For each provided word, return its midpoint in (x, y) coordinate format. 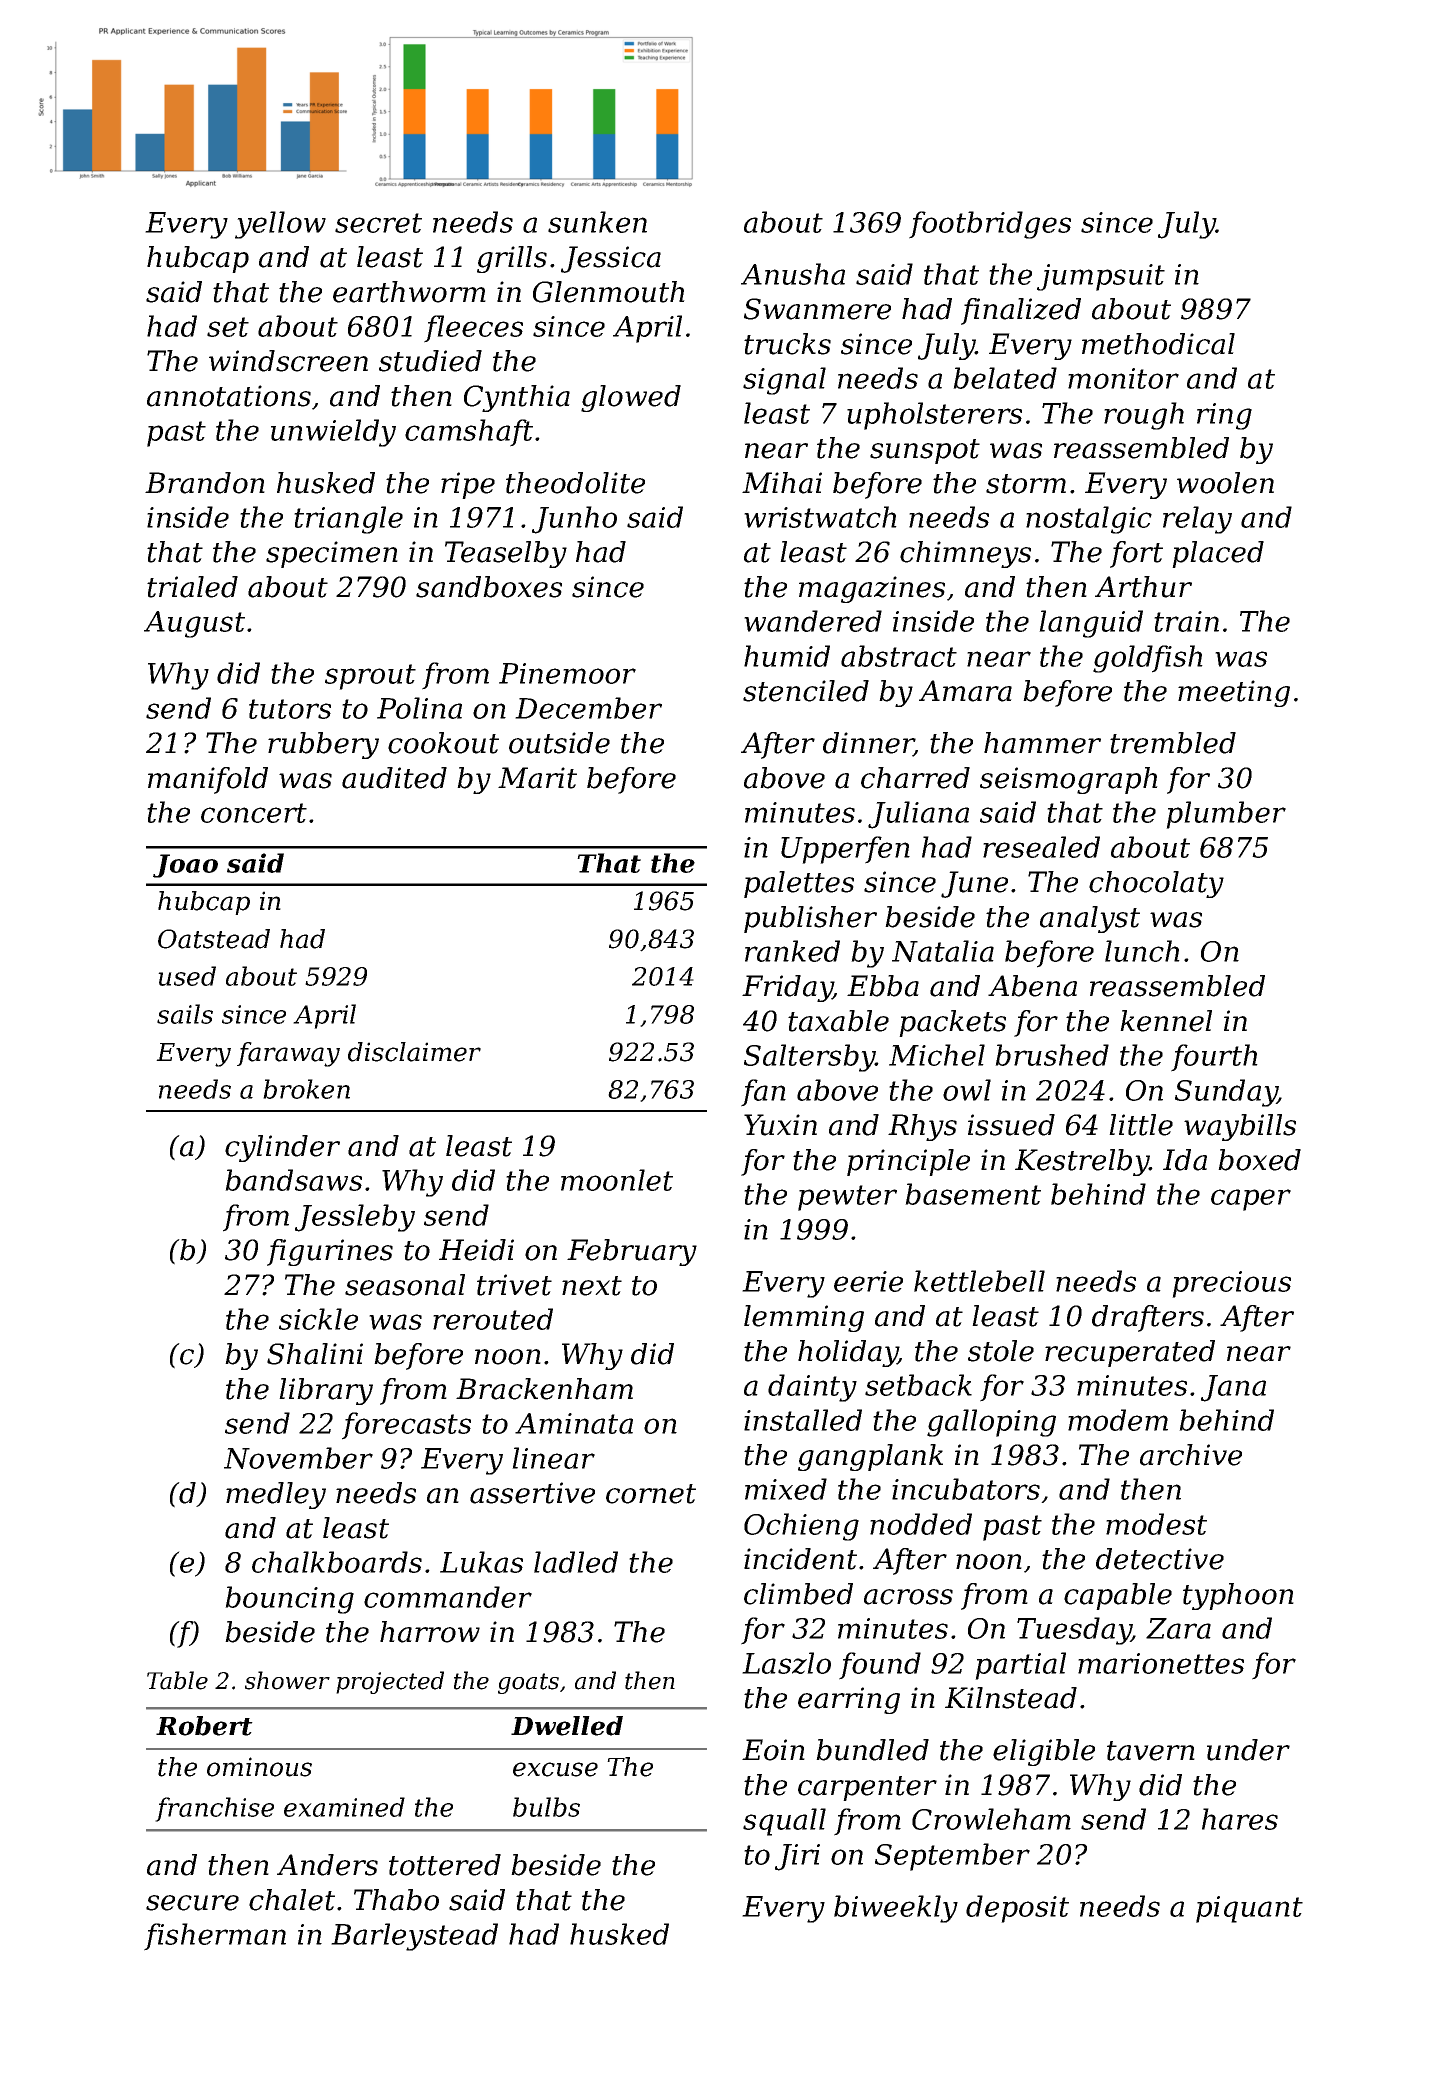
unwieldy (333, 433)
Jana (1233, 1388)
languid (1091, 624)
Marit (537, 778)
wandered (813, 621)
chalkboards (337, 1562)
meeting (1234, 693)
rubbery (323, 745)
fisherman (215, 1937)
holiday (848, 1353)
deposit (1017, 1909)
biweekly (896, 1909)
